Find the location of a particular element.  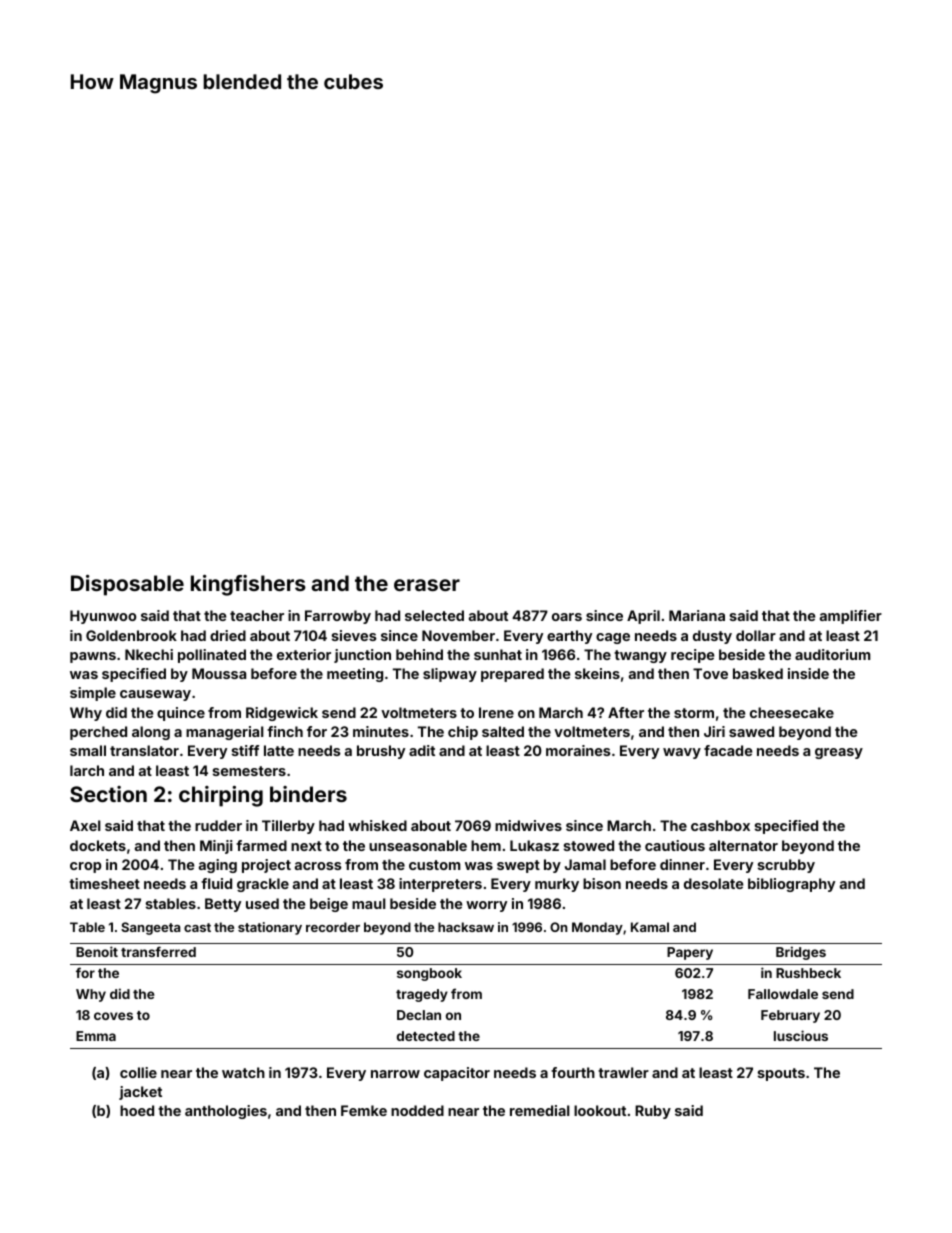

anthologies is located at coordinates (226, 1112).
